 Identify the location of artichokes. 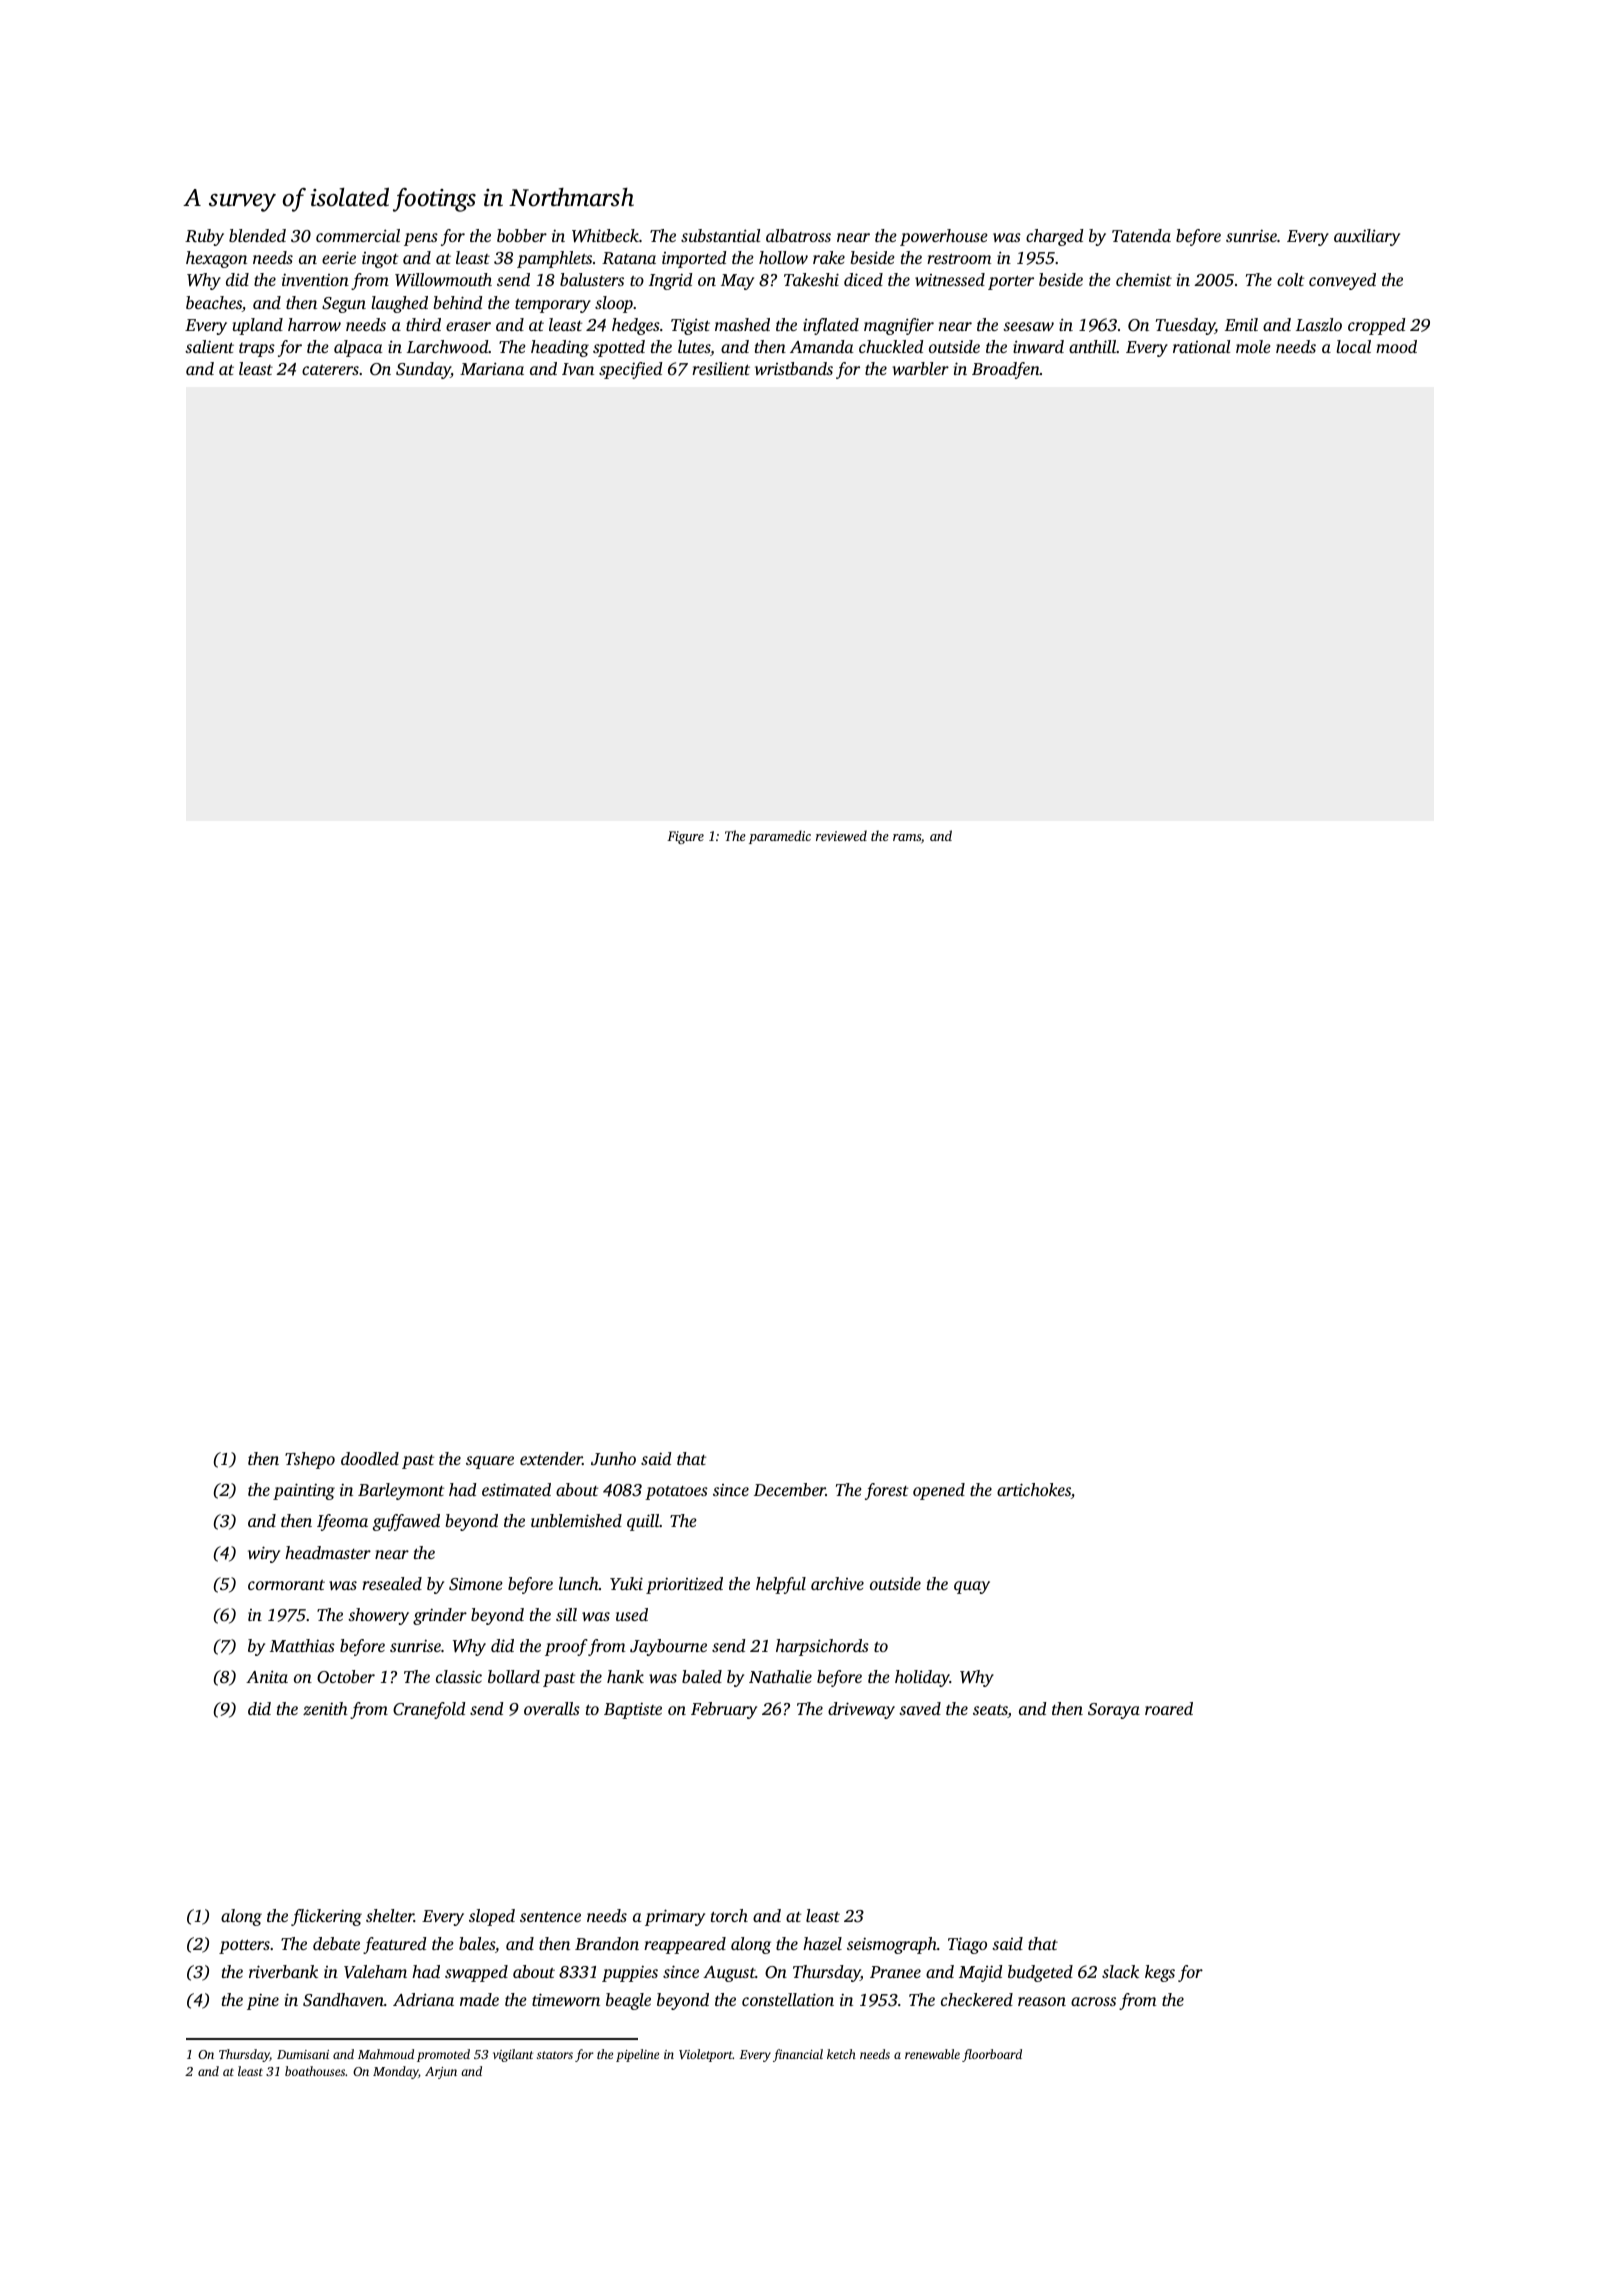
(1034, 1491).
